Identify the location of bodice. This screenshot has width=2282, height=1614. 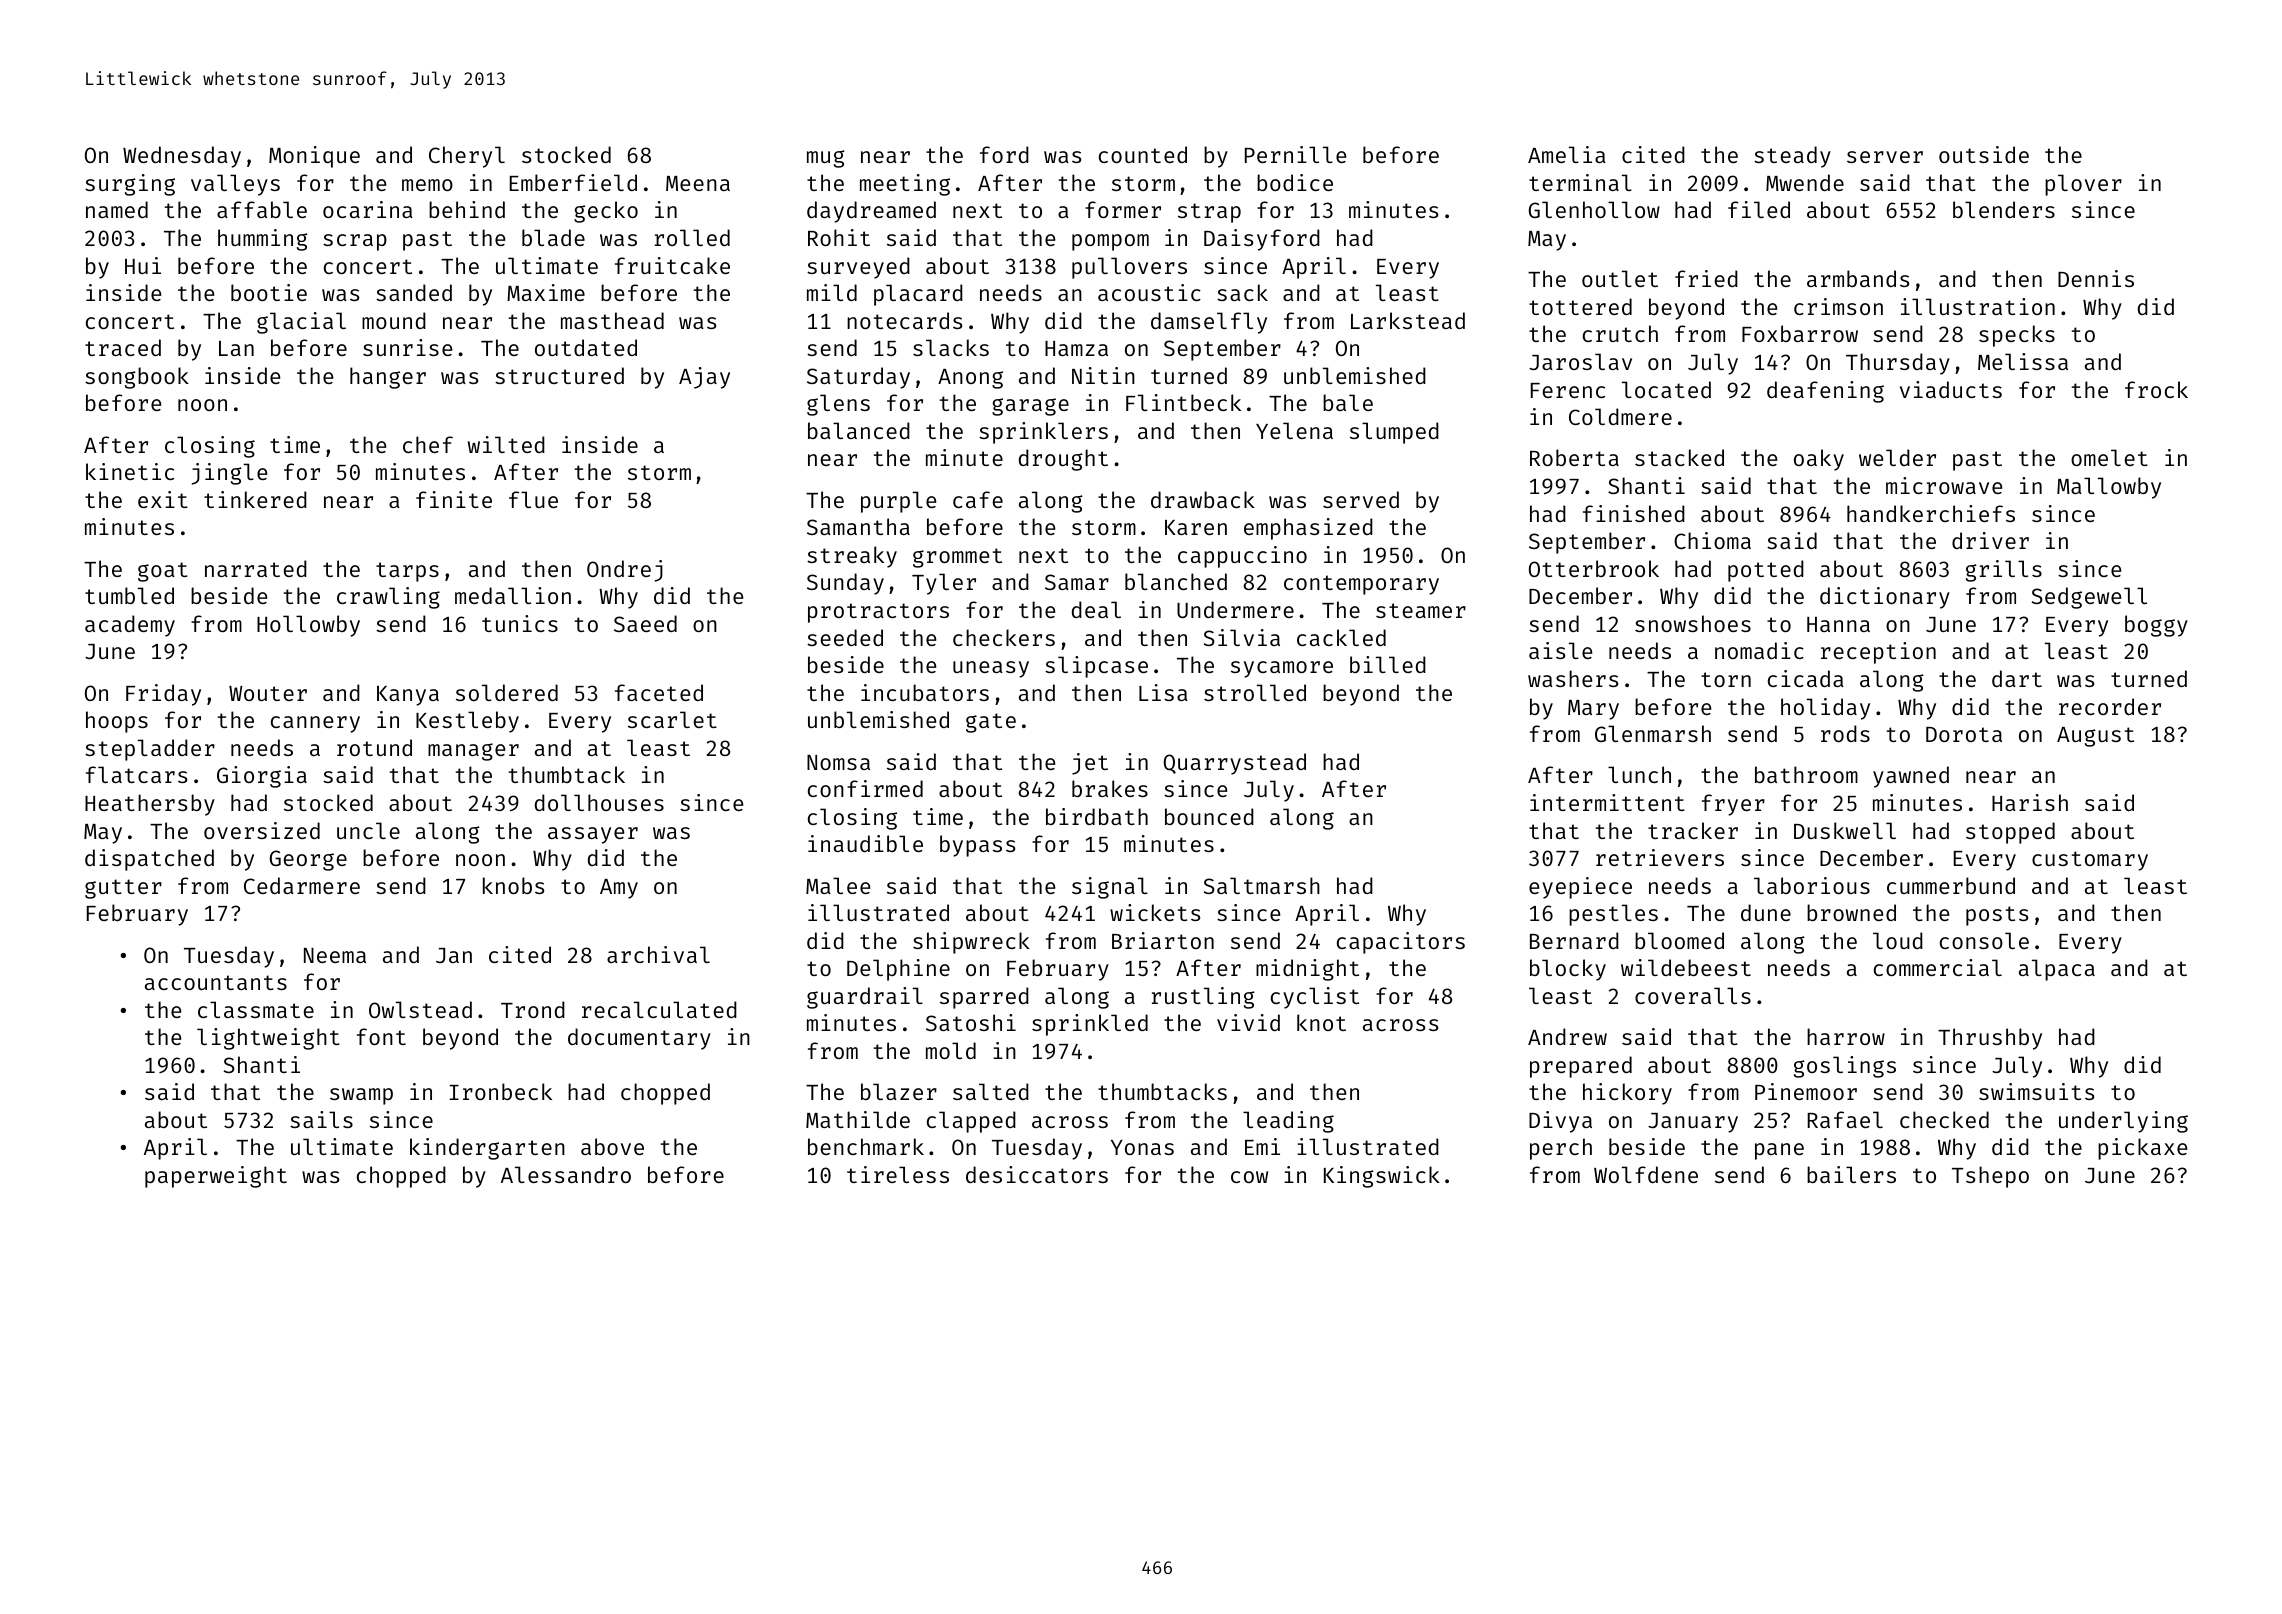
(1295, 182).
